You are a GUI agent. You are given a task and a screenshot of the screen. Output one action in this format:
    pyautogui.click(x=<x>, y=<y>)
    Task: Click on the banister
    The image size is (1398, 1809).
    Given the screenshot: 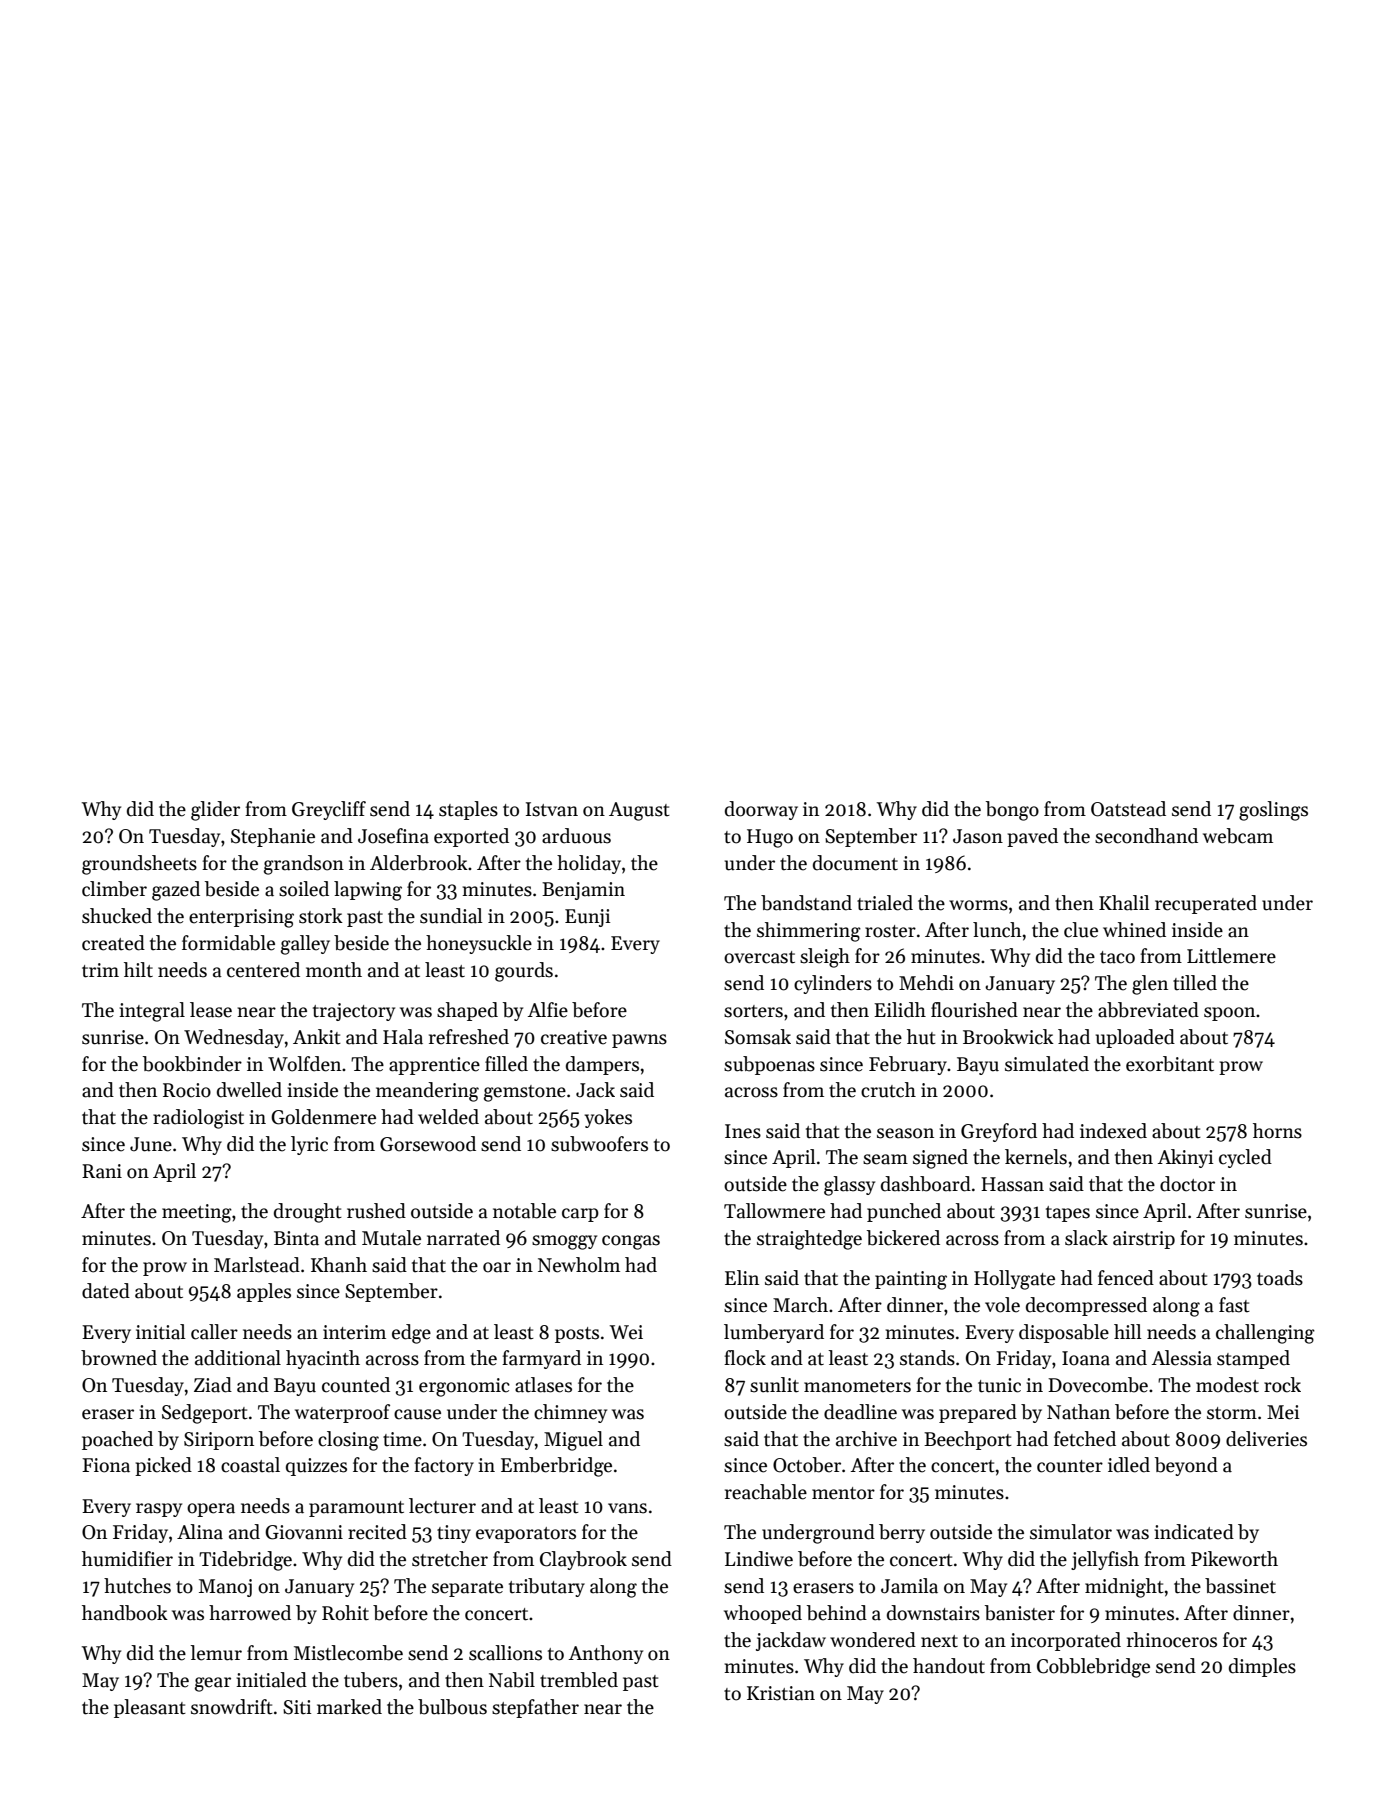 What is the action you would take?
    pyautogui.click(x=1020, y=1613)
